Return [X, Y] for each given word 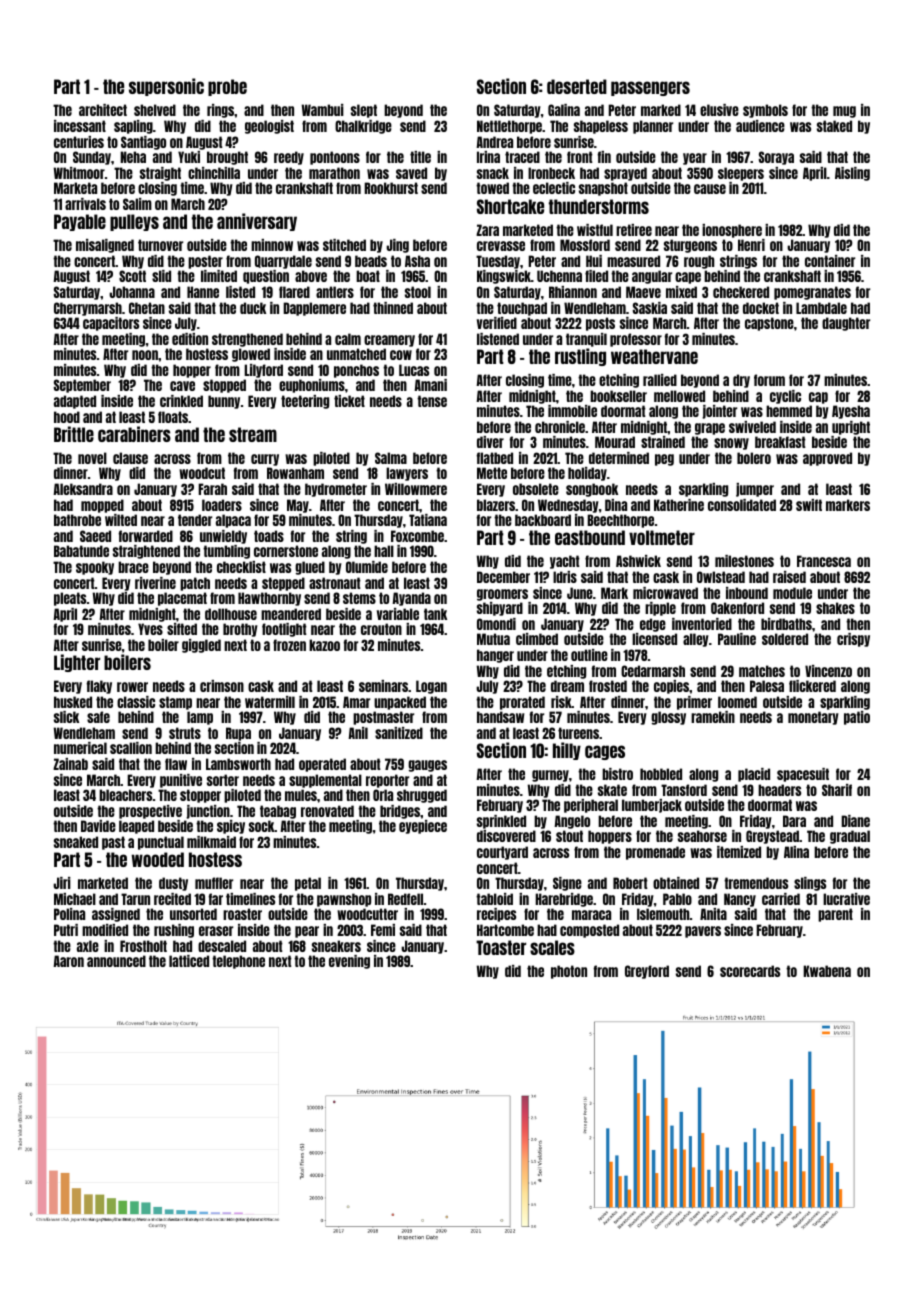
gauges [427, 766]
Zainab [70, 764]
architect [103, 110]
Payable [80, 222]
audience [760, 126]
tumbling [226, 552]
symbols [765, 111]
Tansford [684, 790]
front [580, 157]
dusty [173, 884]
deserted [577, 86]
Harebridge [564, 900]
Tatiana [428, 520]
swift [809, 505]
